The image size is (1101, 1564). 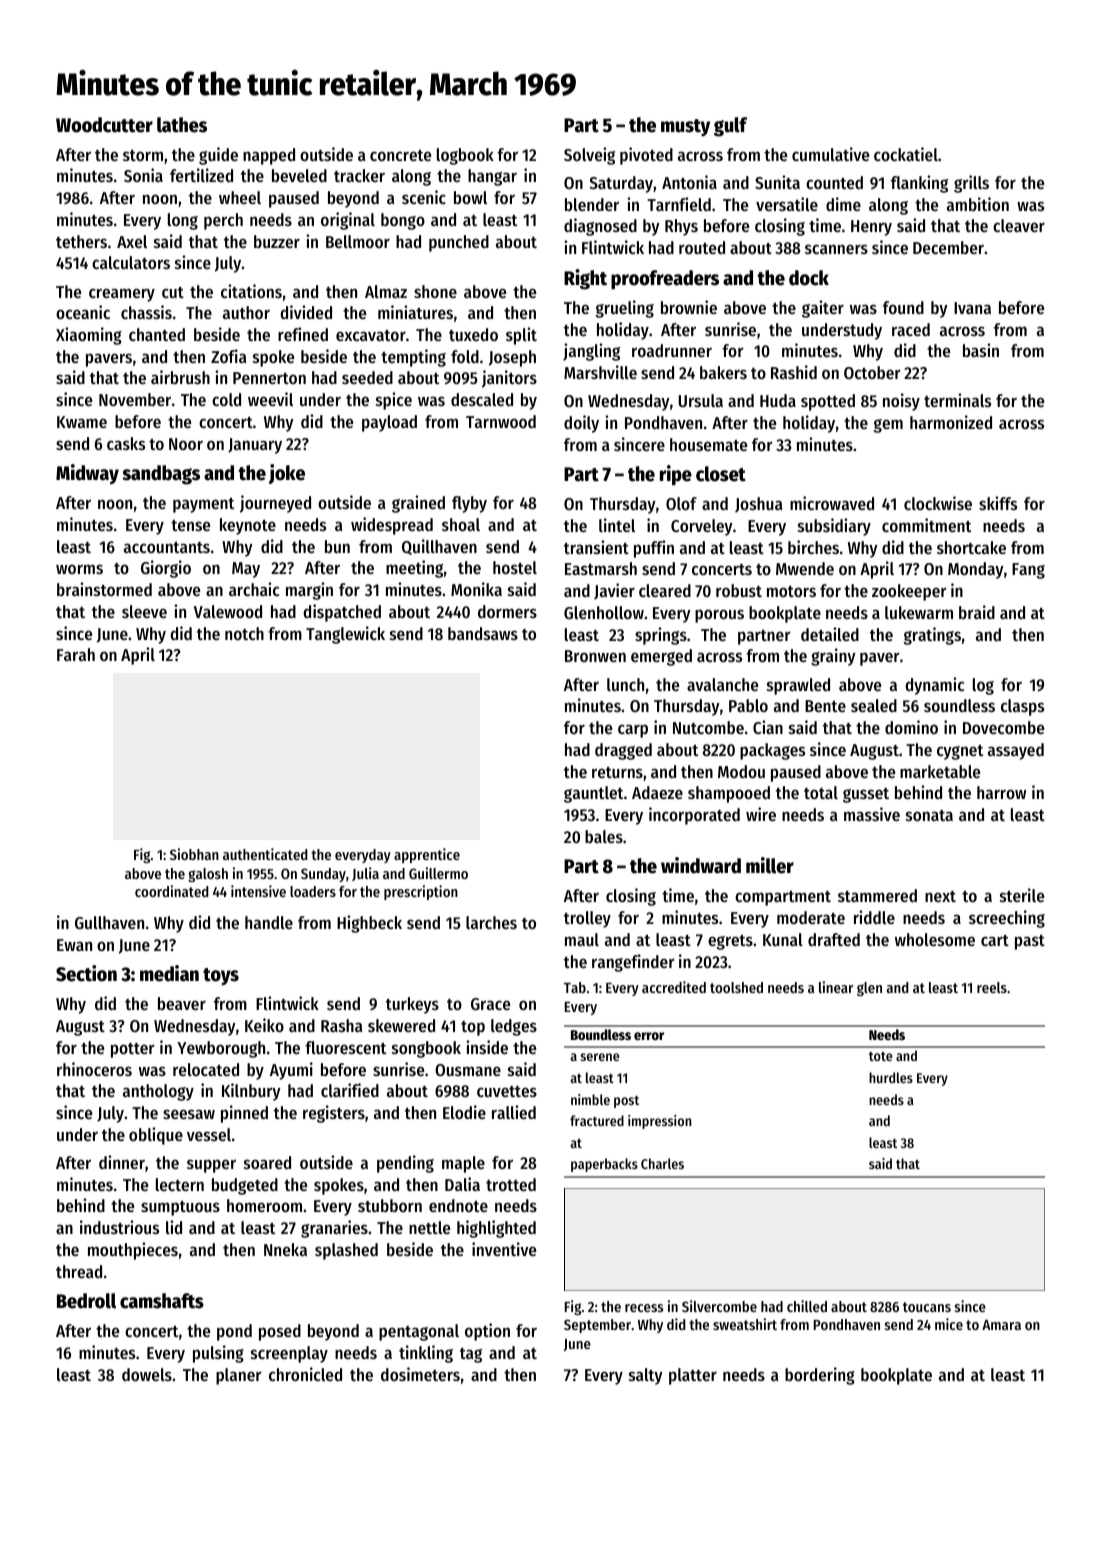 I want to click on spotted, so click(x=828, y=402).
